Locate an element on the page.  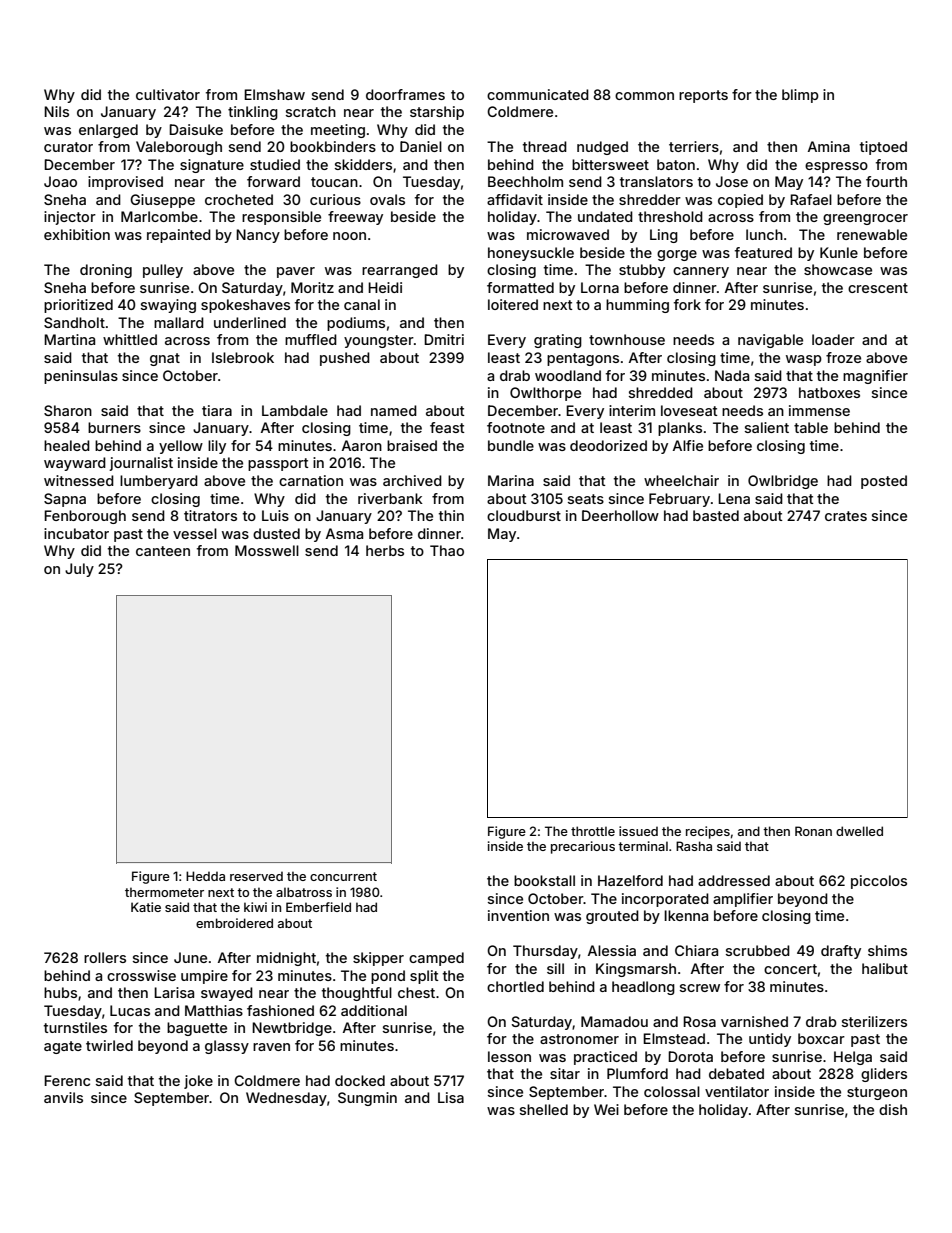
droning is located at coordinates (106, 271).
